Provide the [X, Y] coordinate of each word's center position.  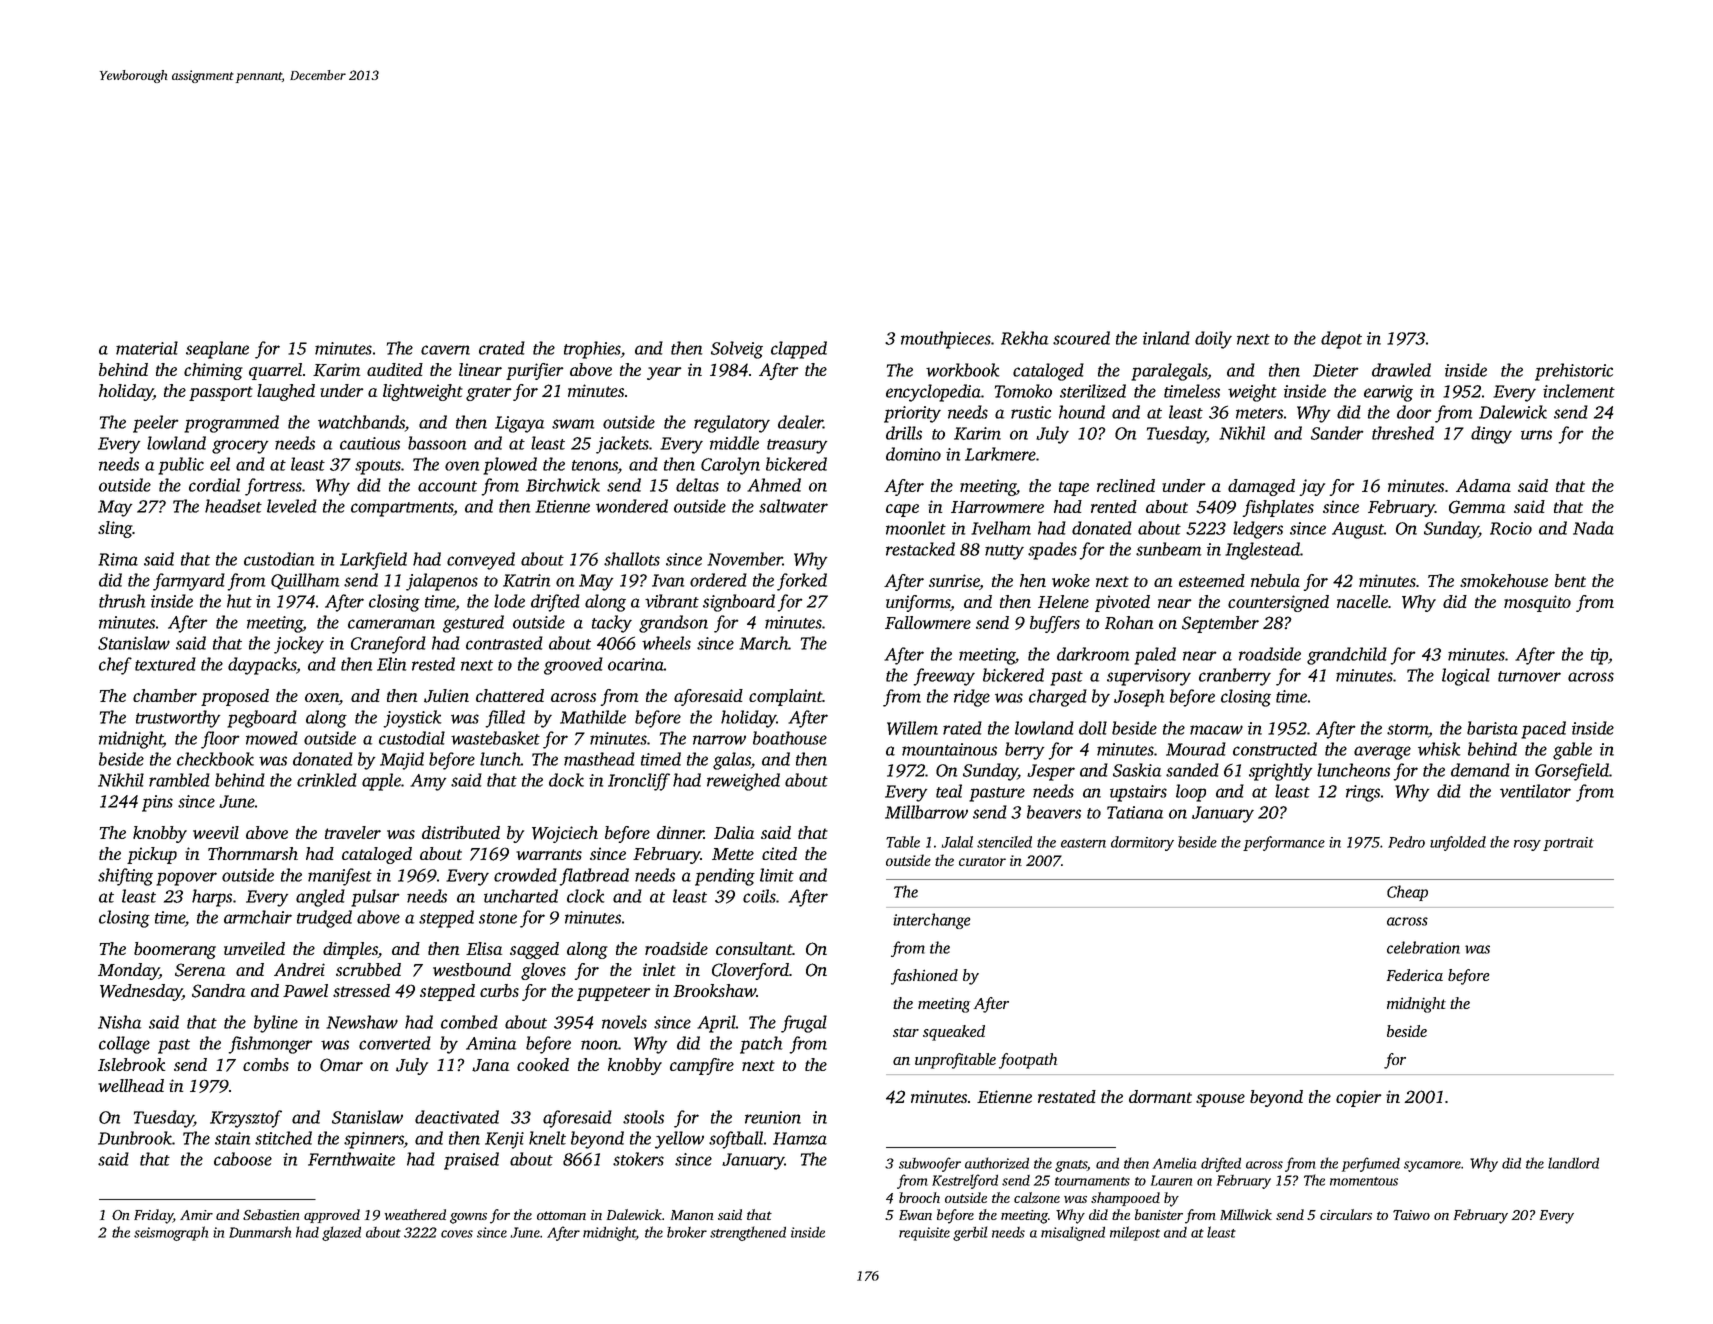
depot [1341, 340]
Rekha [1024, 338]
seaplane [217, 350]
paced [1543, 730]
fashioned [924, 977]
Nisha [119, 1022]
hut [239, 601]
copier [1358, 1098]
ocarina [636, 664]
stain [232, 1138]
